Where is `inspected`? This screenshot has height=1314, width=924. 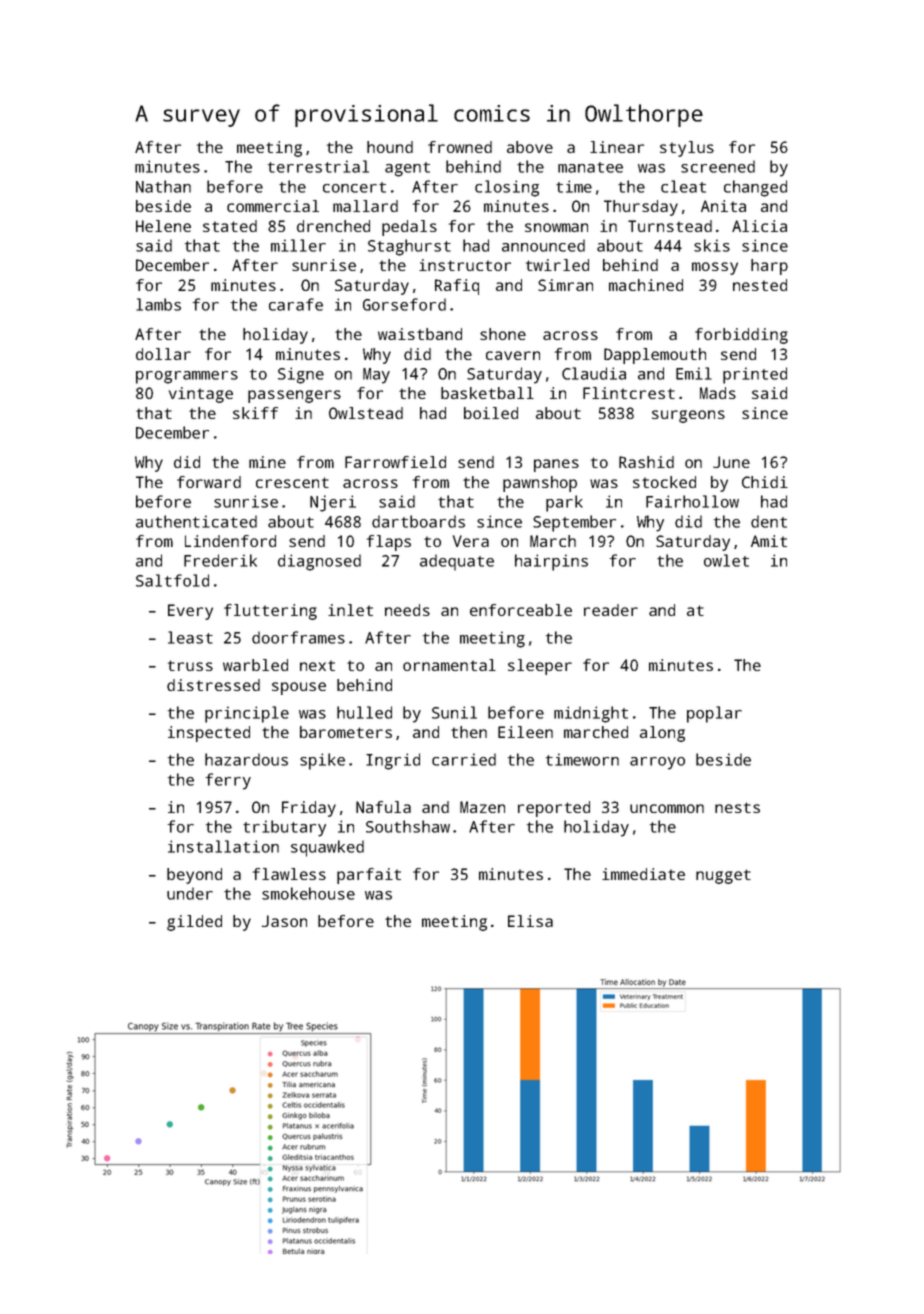 inspected is located at coordinates (209, 734).
